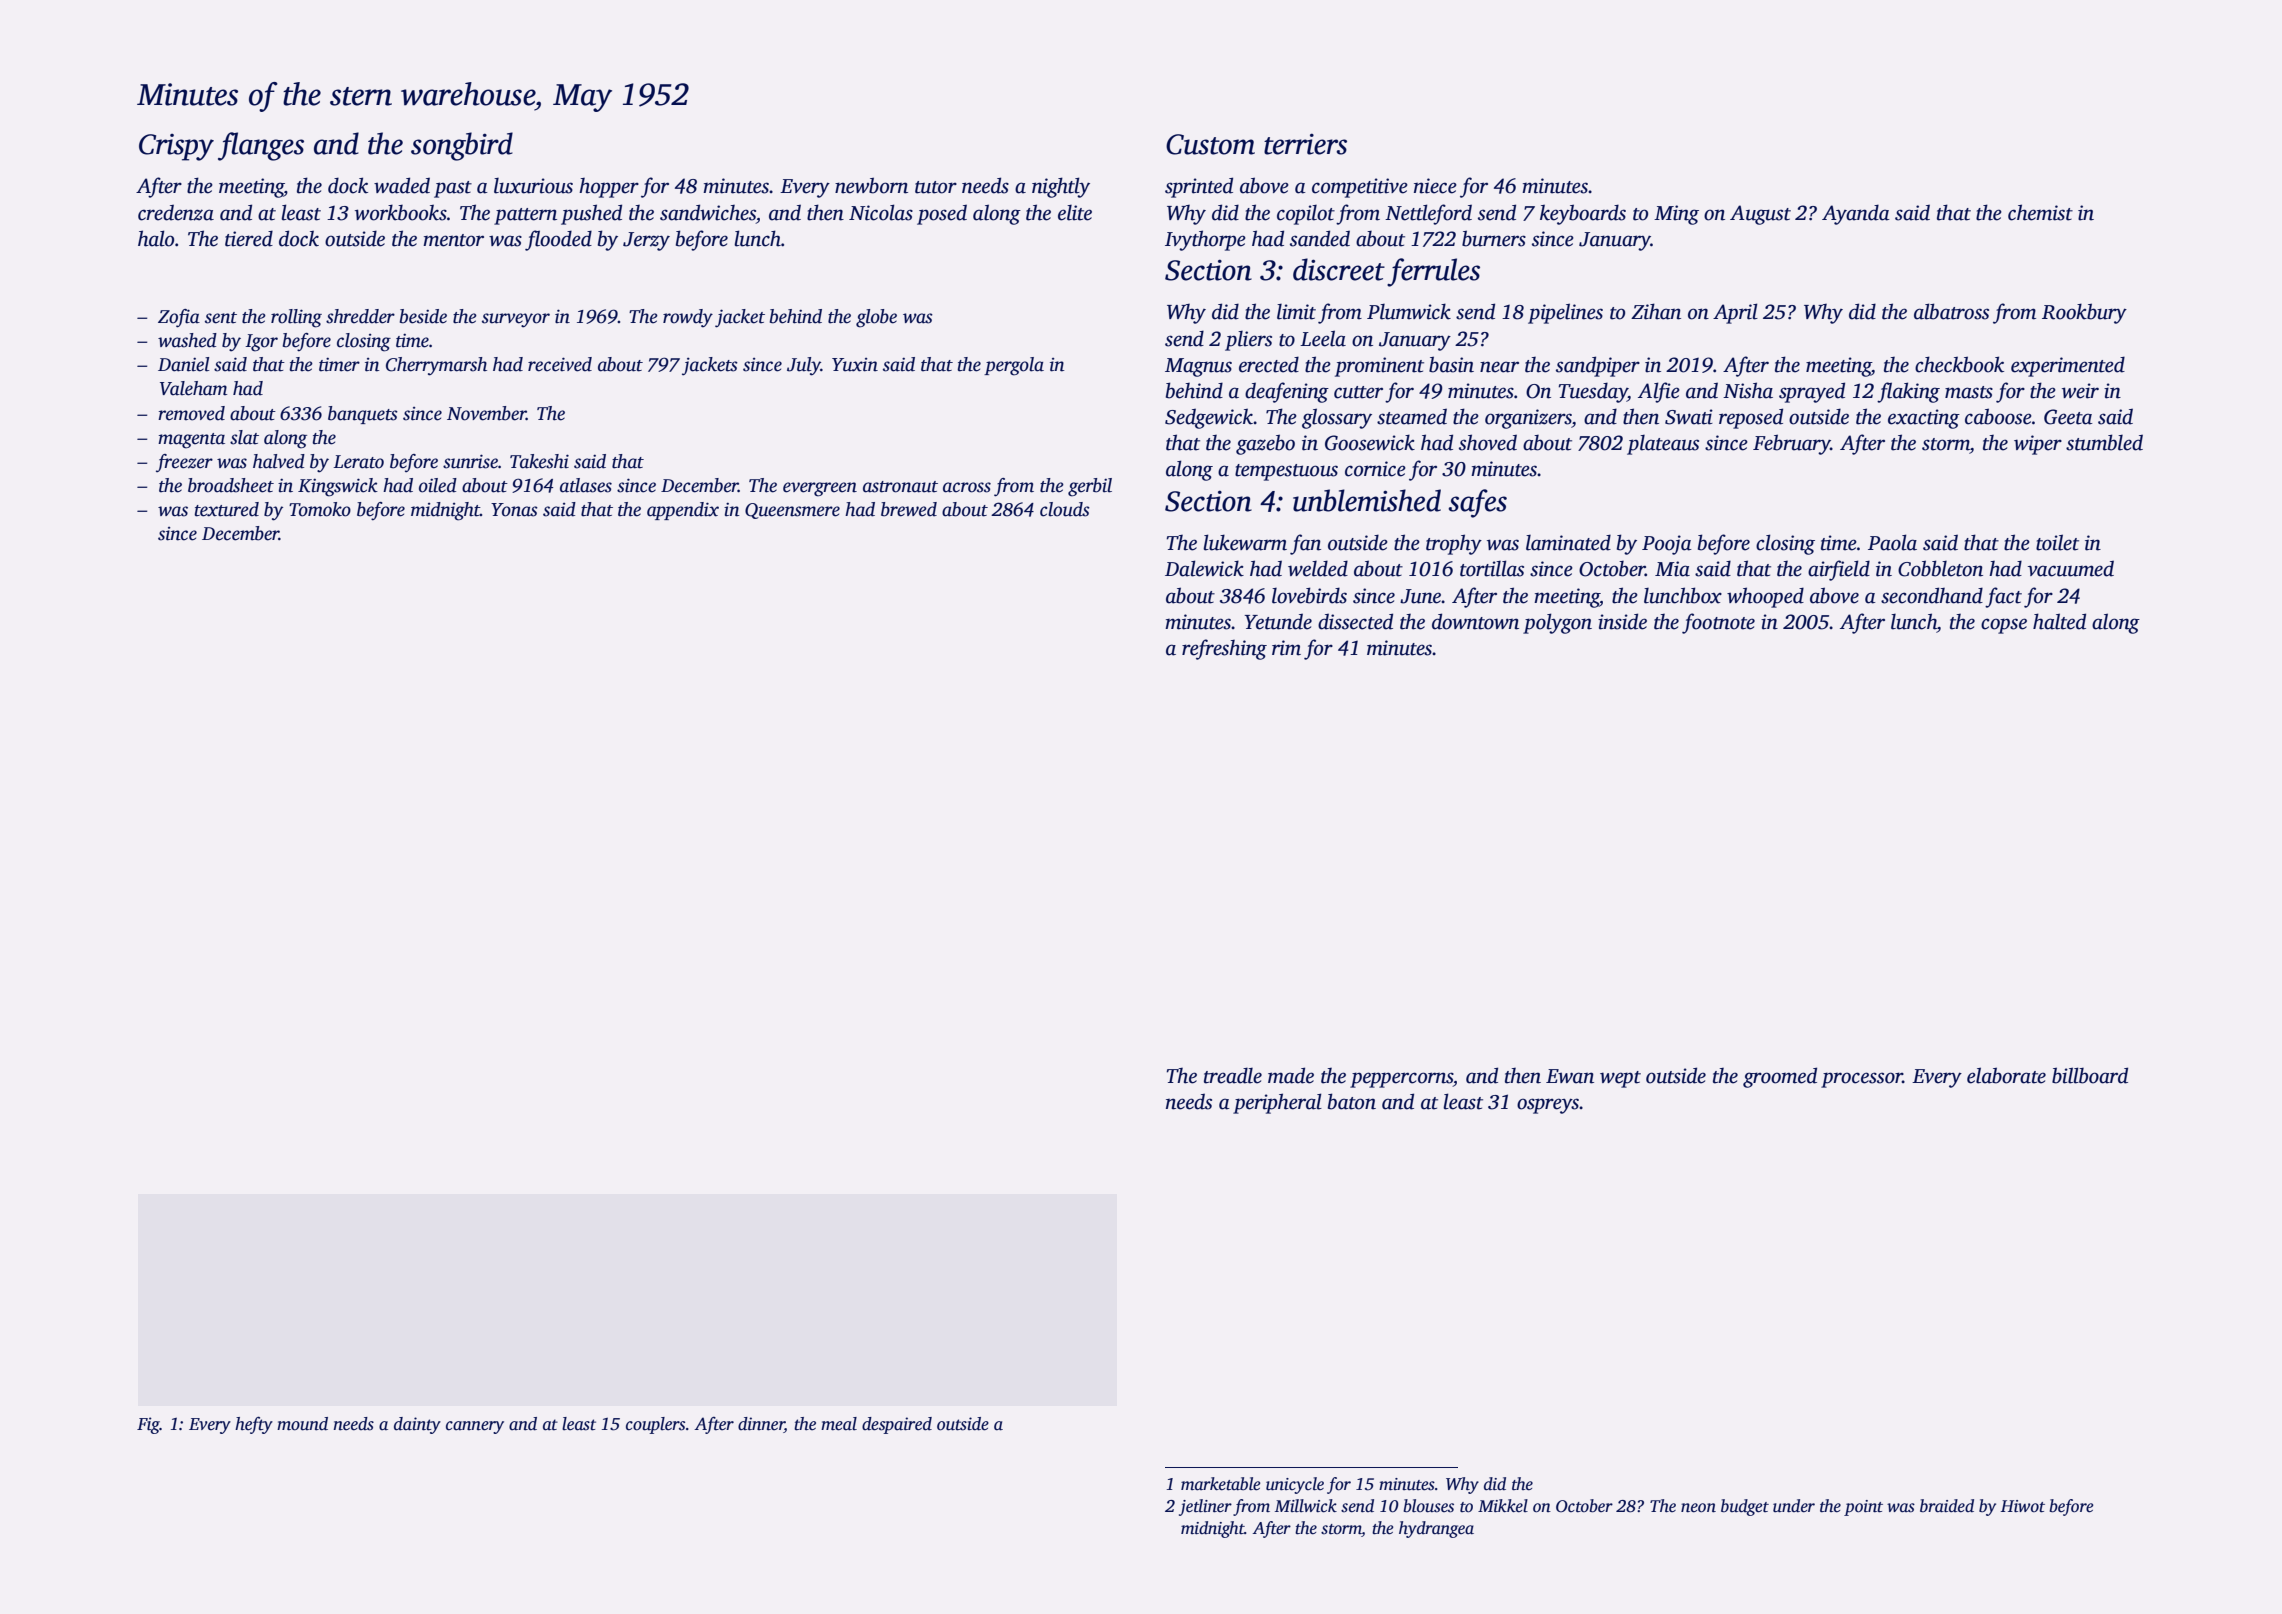 The width and height of the document is (2282, 1614). Describe the element at coordinates (417, 1425) in the document. I see `dainty` at that location.
